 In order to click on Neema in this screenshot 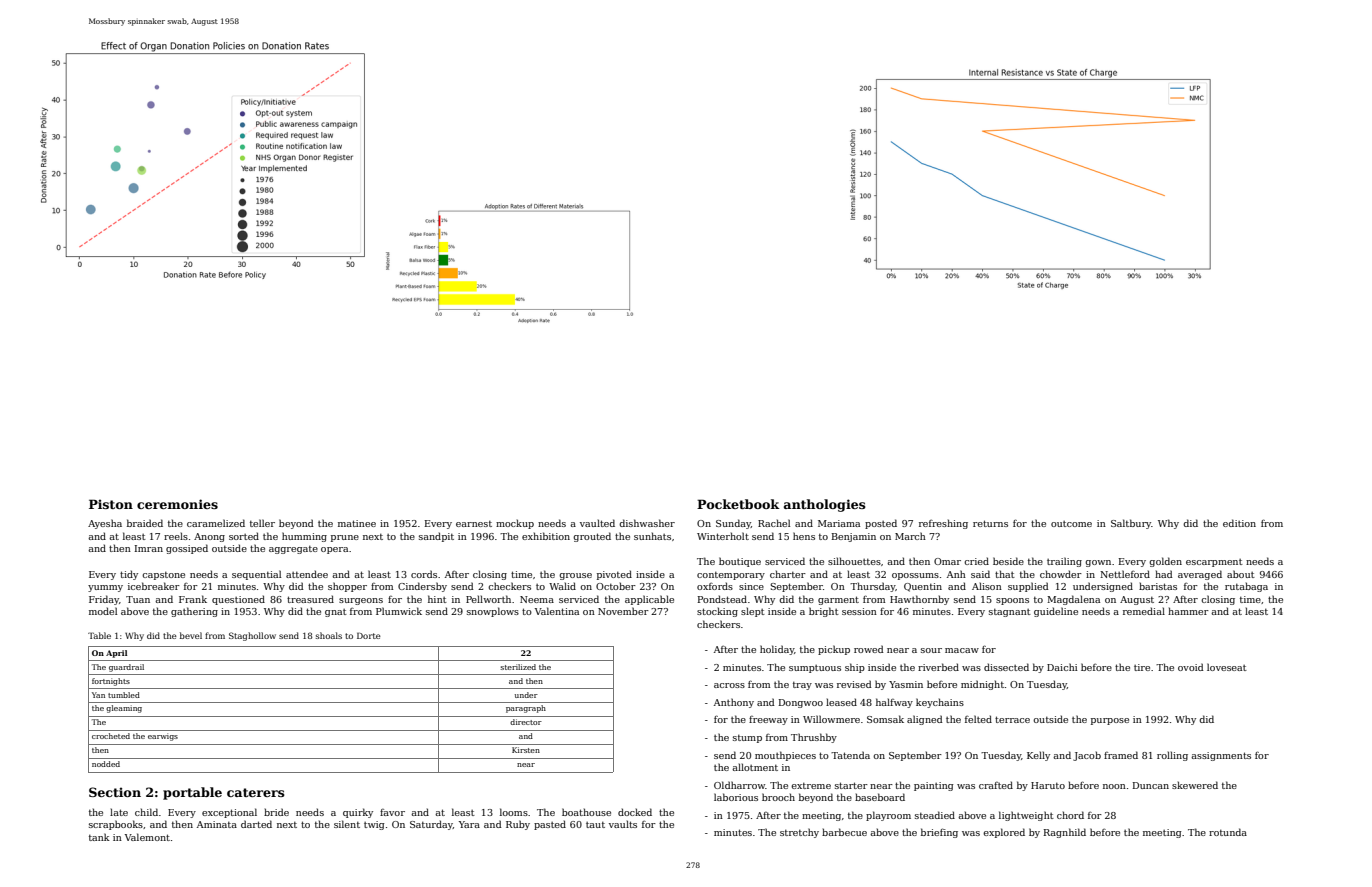, I will do `click(537, 599)`.
